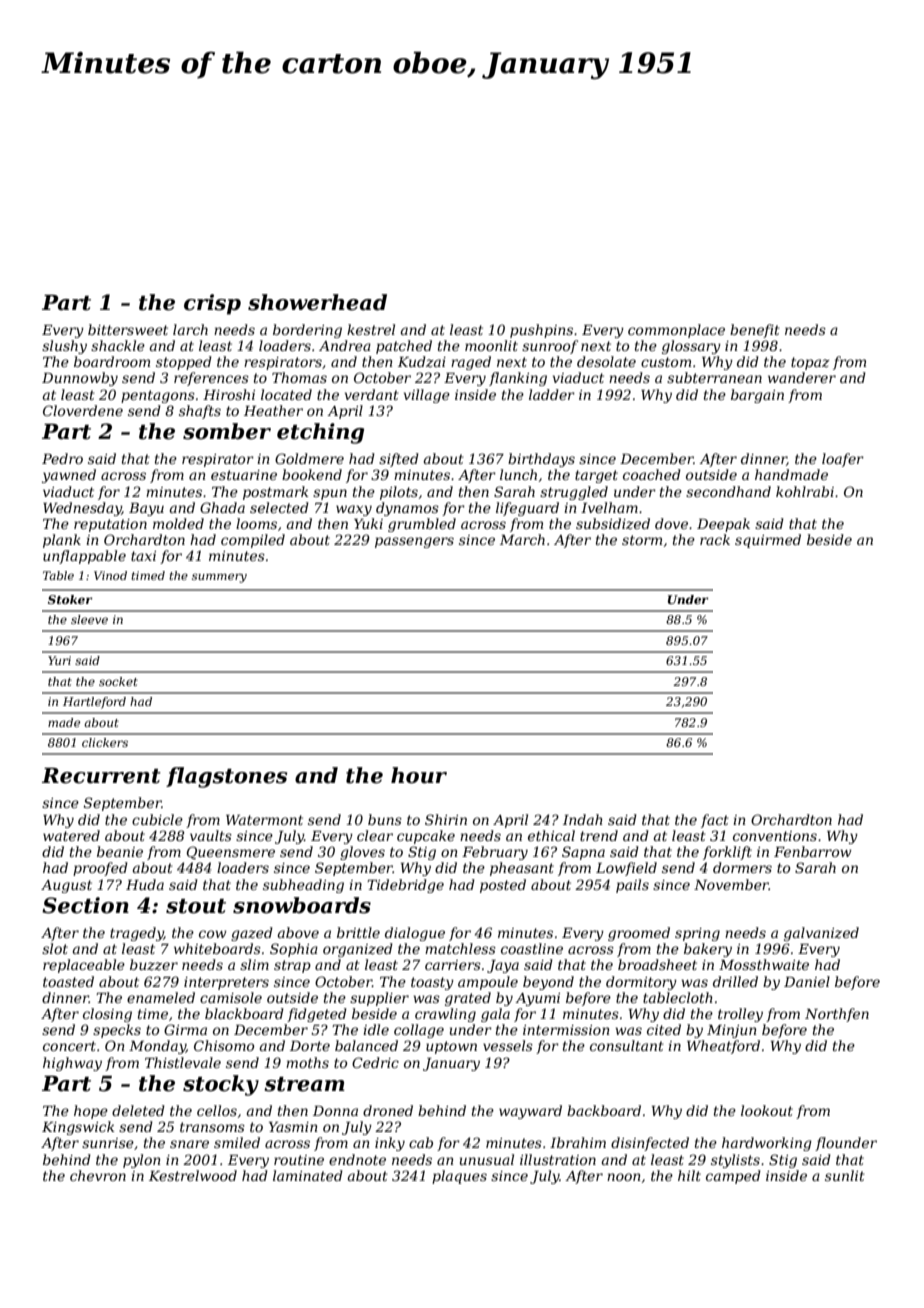  I want to click on commonplace, so click(676, 331).
